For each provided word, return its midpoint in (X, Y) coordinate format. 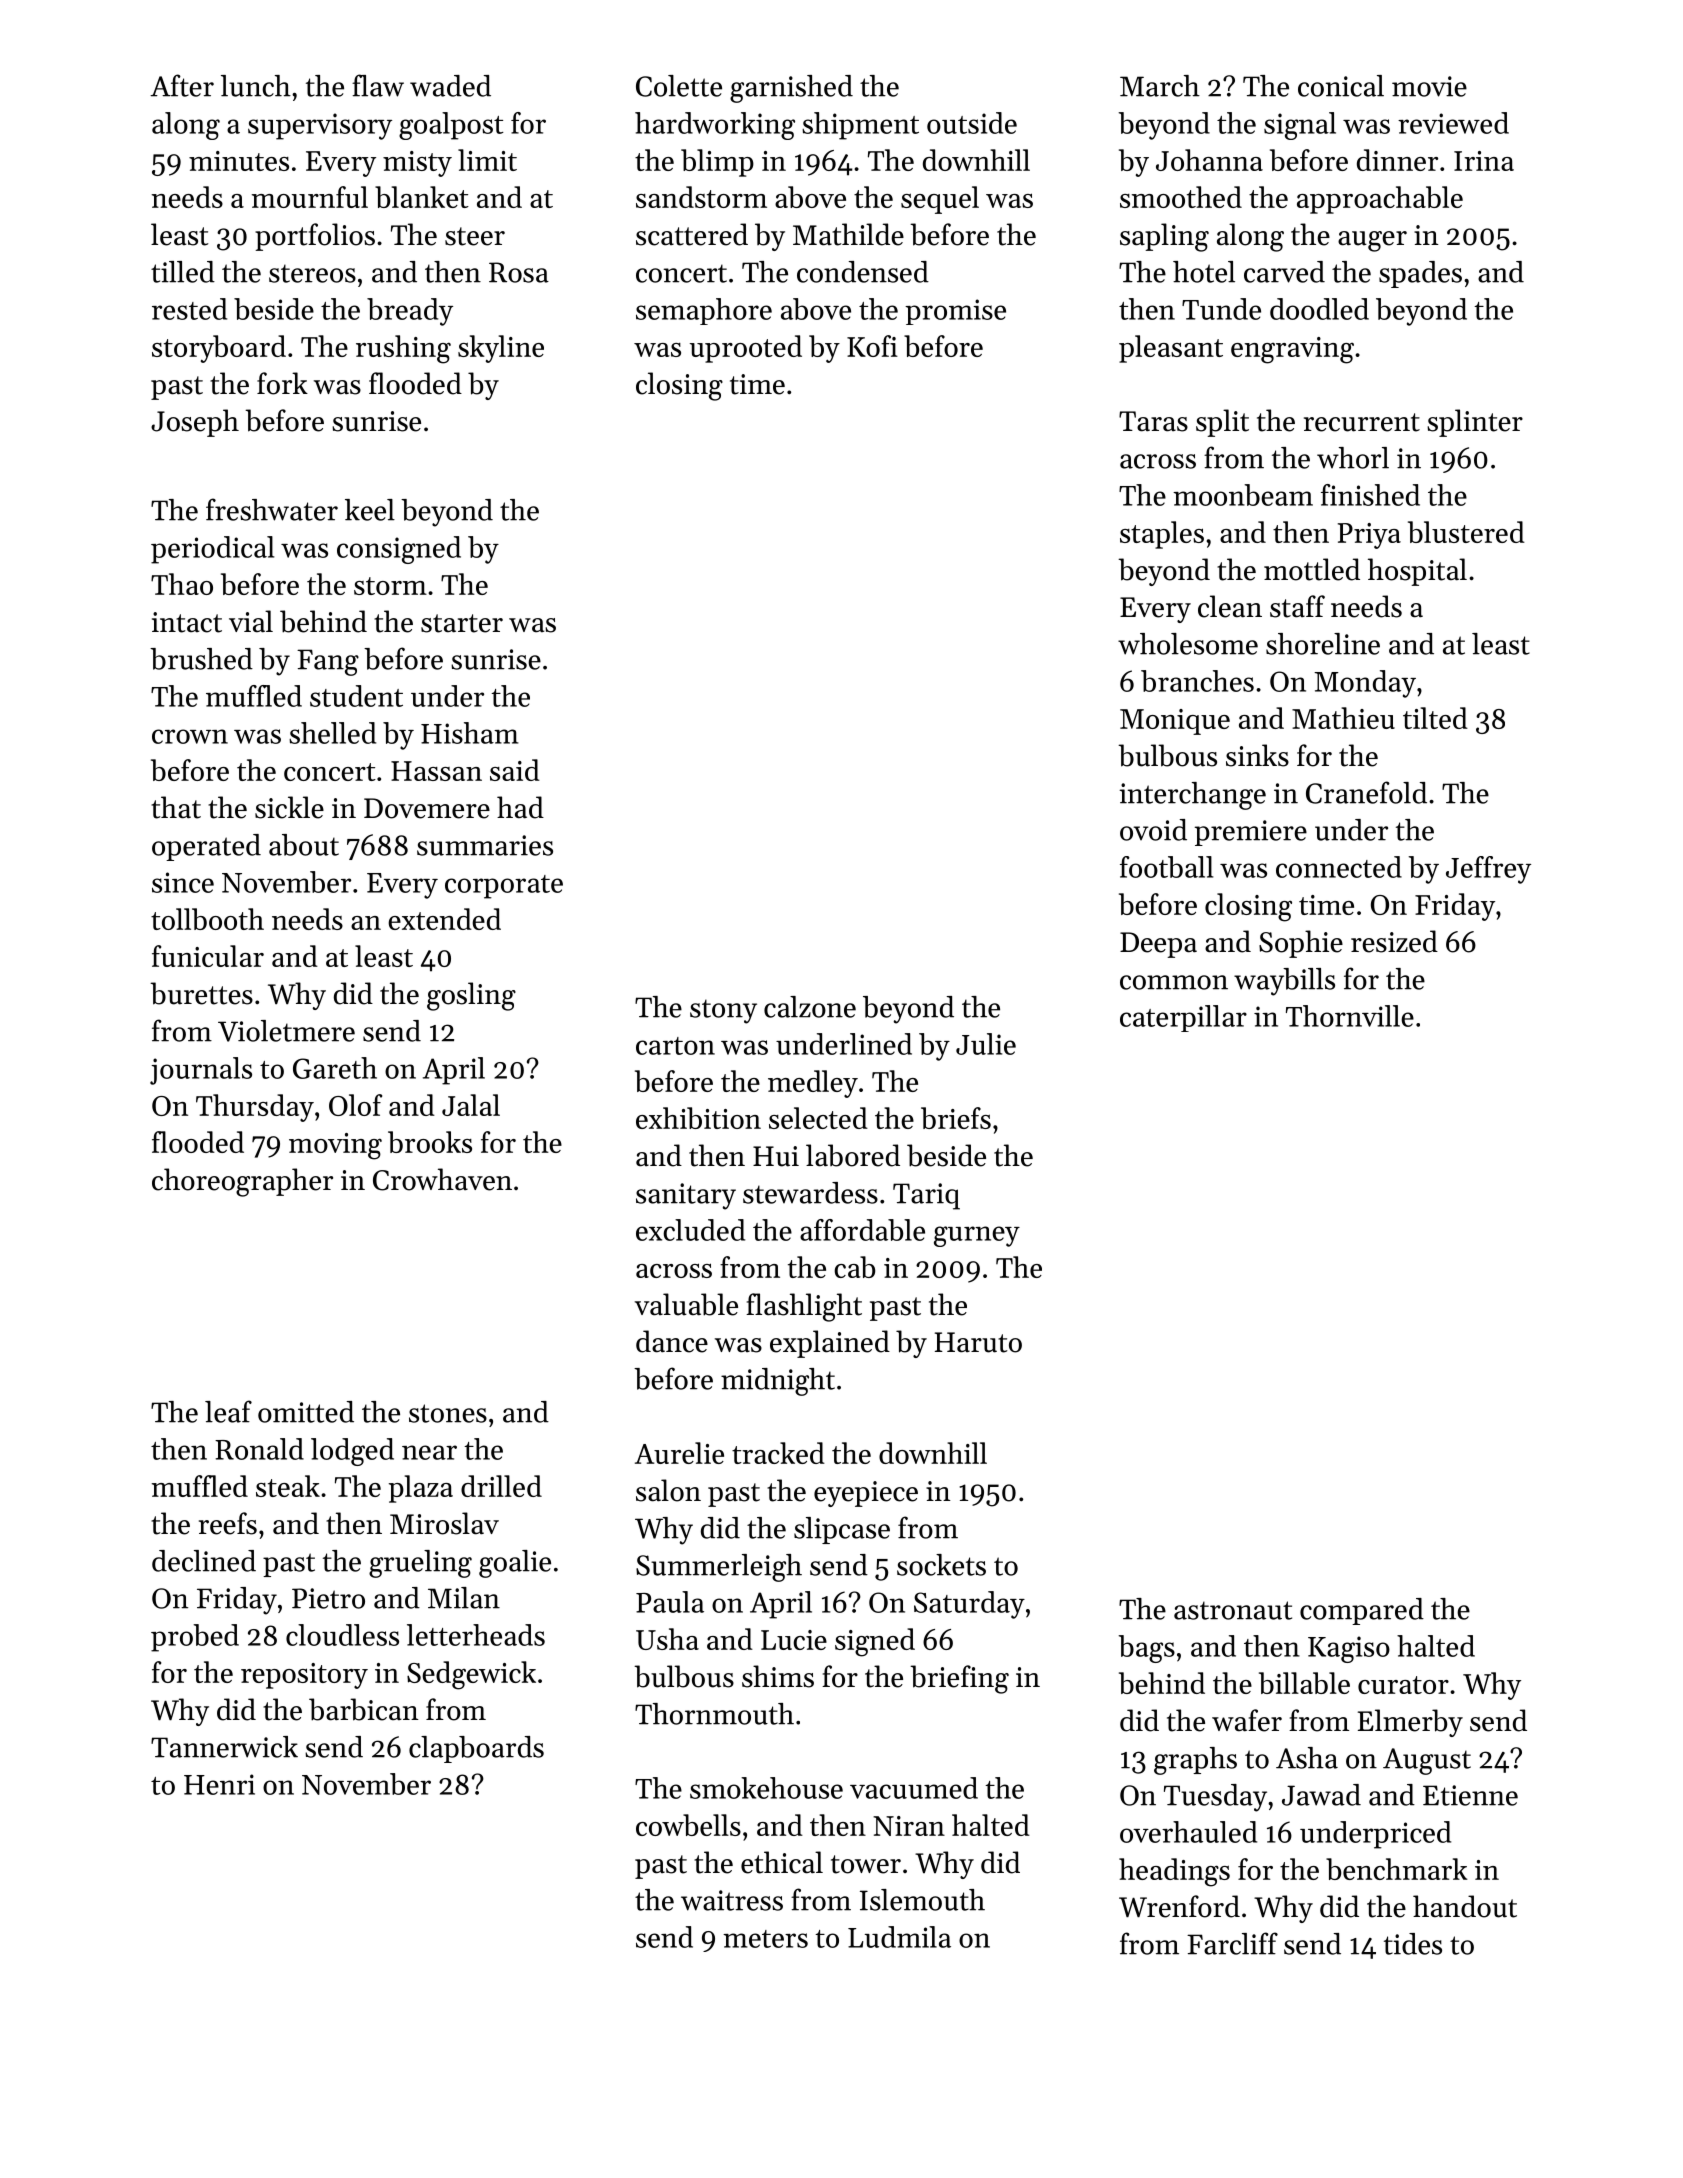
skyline (501, 349)
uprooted (746, 349)
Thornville (1350, 1016)
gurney (977, 1236)
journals (201, 1071)
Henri (219, 1784)
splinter (1475, 423)
